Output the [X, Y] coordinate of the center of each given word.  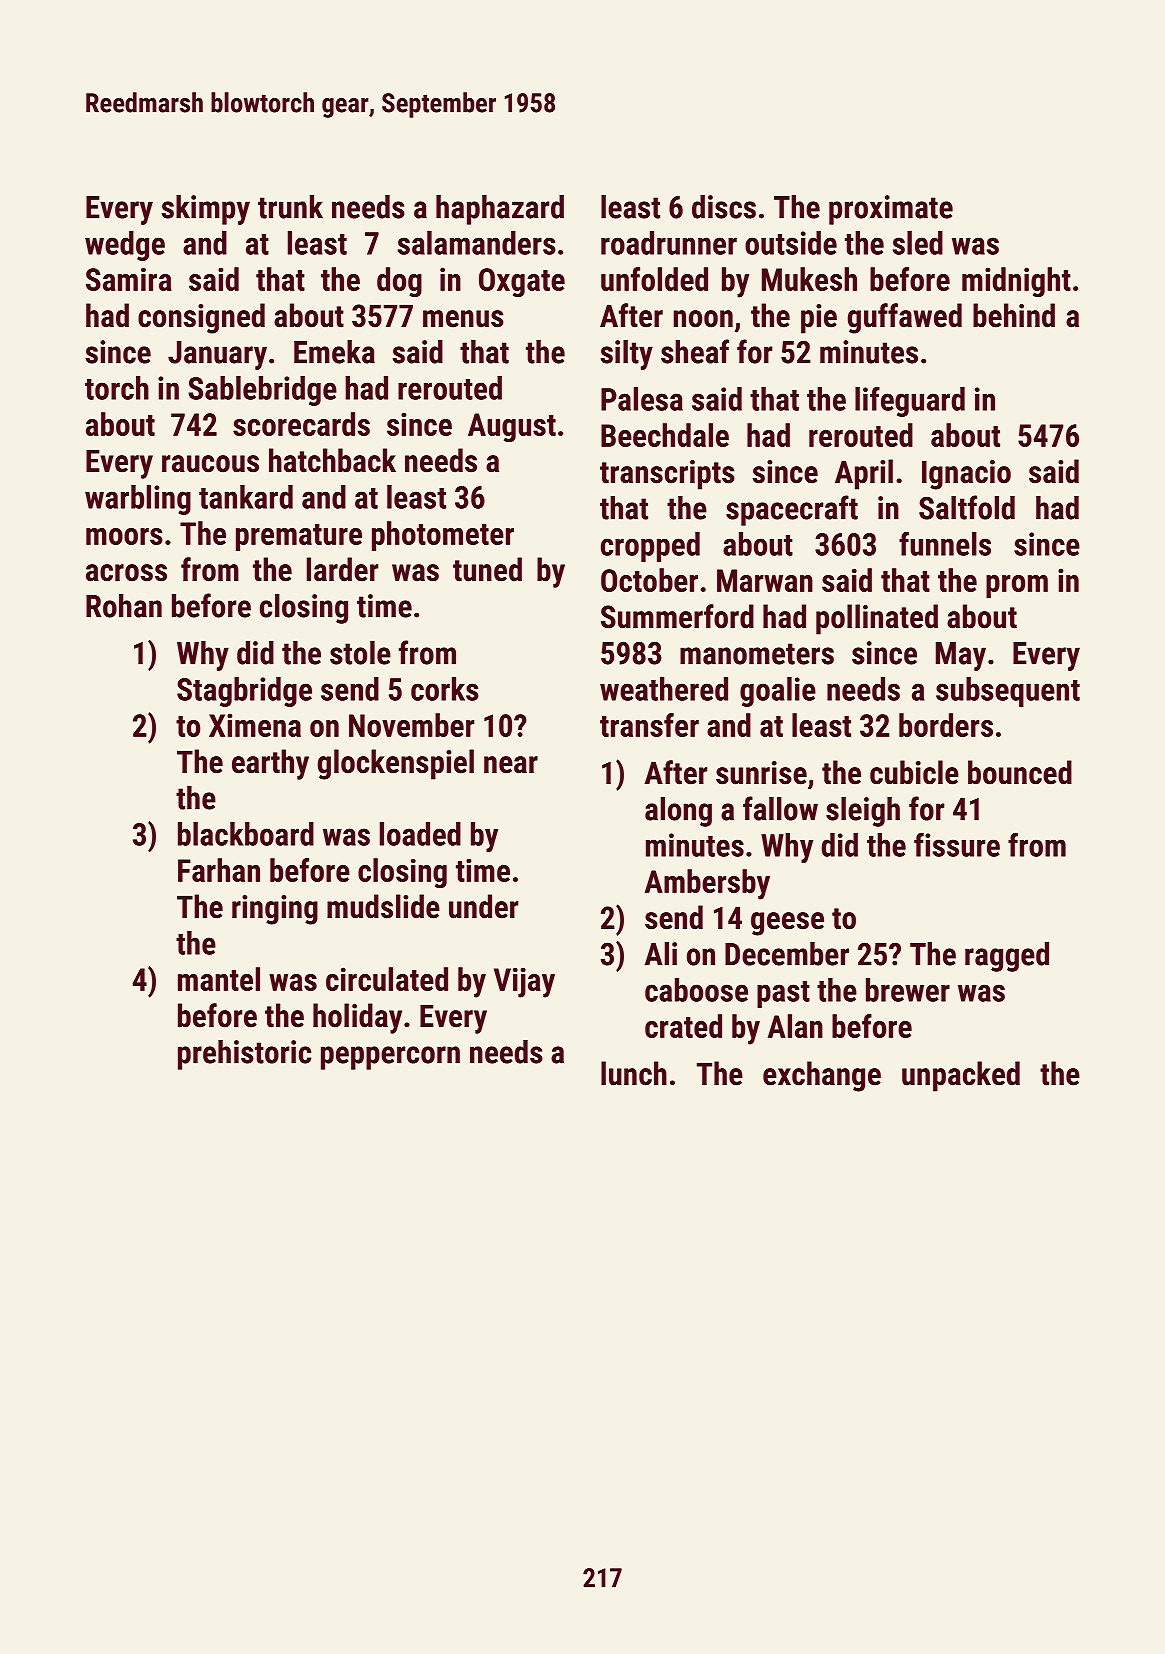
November [411, 725]
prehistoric [244, 1055]
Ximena [255, 725]
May [961, 656]
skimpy [205, 210]
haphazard [500, 210]
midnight [1016, 282]
